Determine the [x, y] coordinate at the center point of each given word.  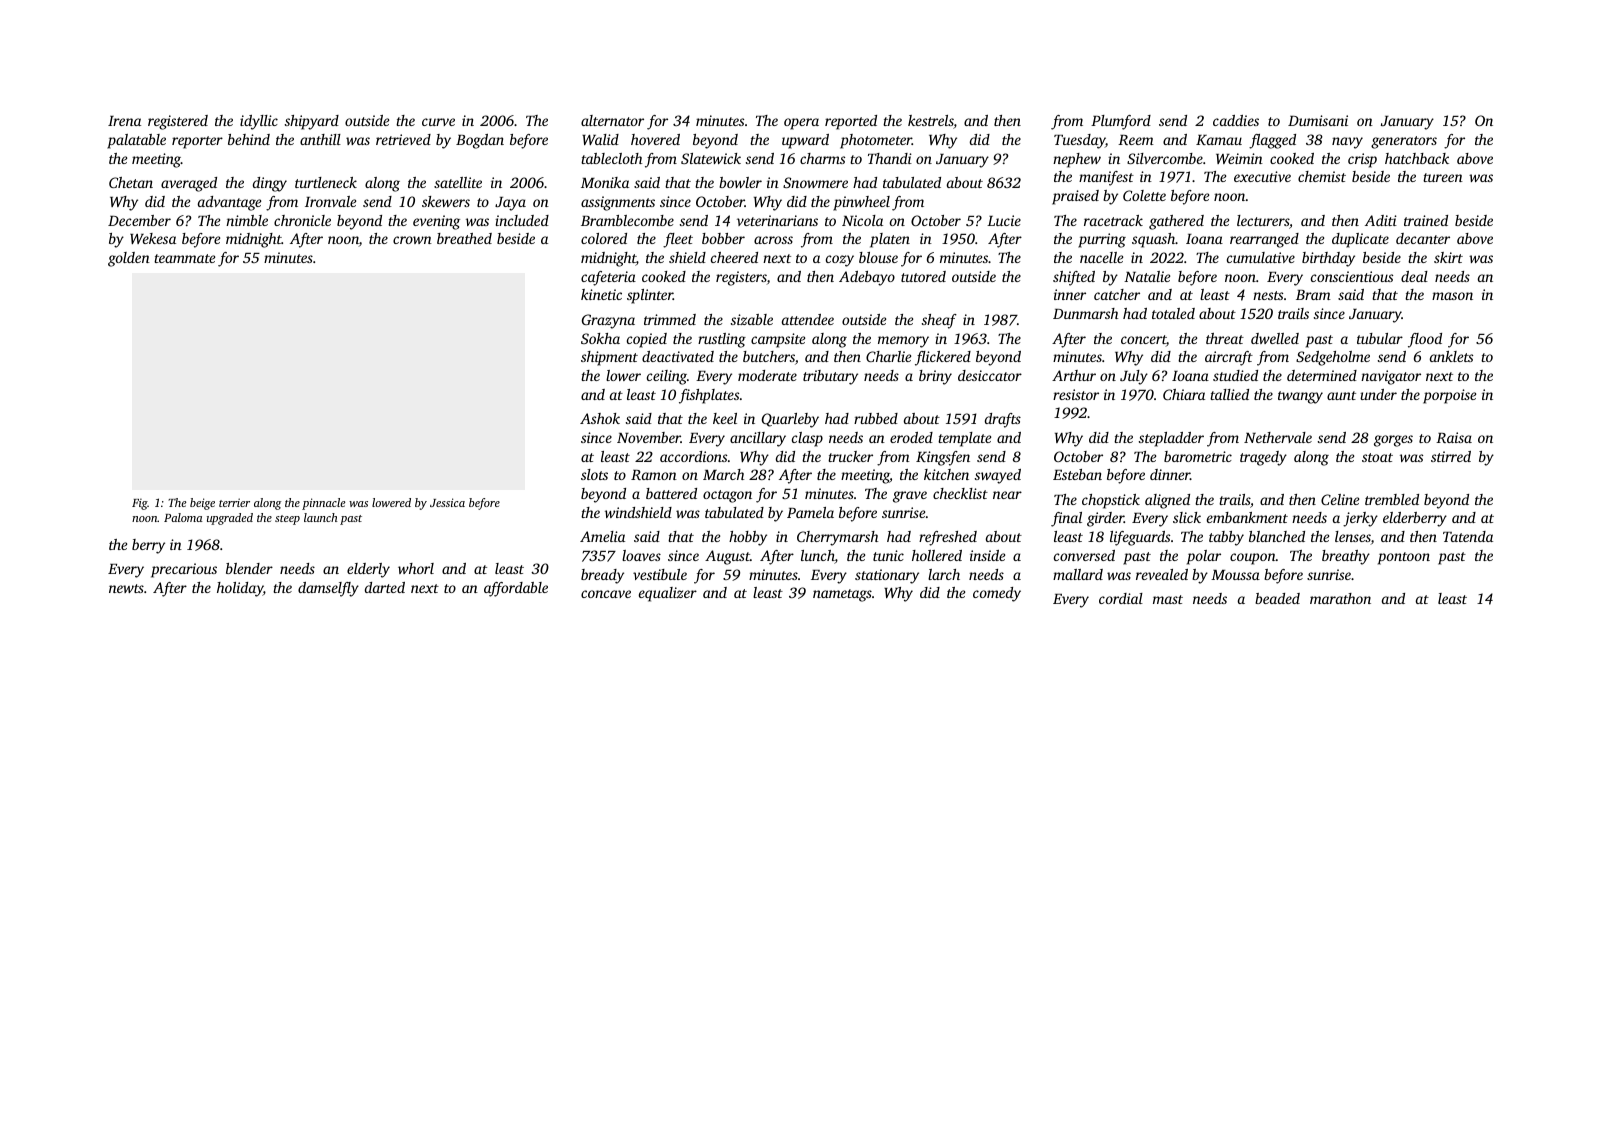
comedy [997, 594]
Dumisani [1318, 120]
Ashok [600, 418]
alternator [612, 120]
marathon [1340, 598]
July [1134, 377]
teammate [184, 258]
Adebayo [867, 278]
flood [1425, 340]
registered [178, 122]
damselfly [328, 589]
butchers [769, 356]
